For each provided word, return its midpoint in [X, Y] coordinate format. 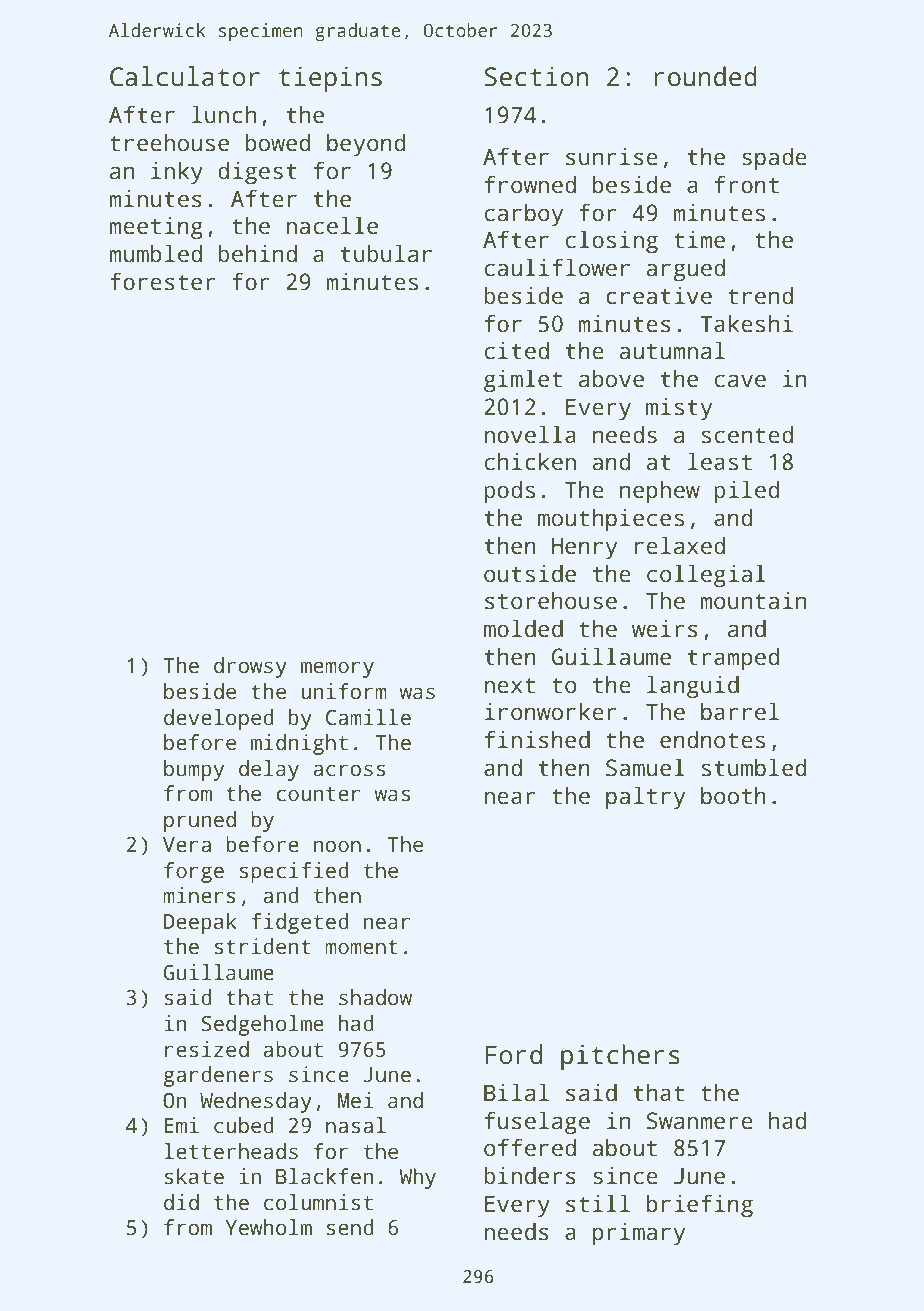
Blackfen [325, 1176]
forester [163, 281]
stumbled [754, 767]
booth [733, 795]
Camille [368, 717]
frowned [530, 184]
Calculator [185, 76]
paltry [645, 798]
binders [530, 1175]
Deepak [200, 923]
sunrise [612, 157]
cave [740, 381]
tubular [386, 253]
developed [219, 719]
